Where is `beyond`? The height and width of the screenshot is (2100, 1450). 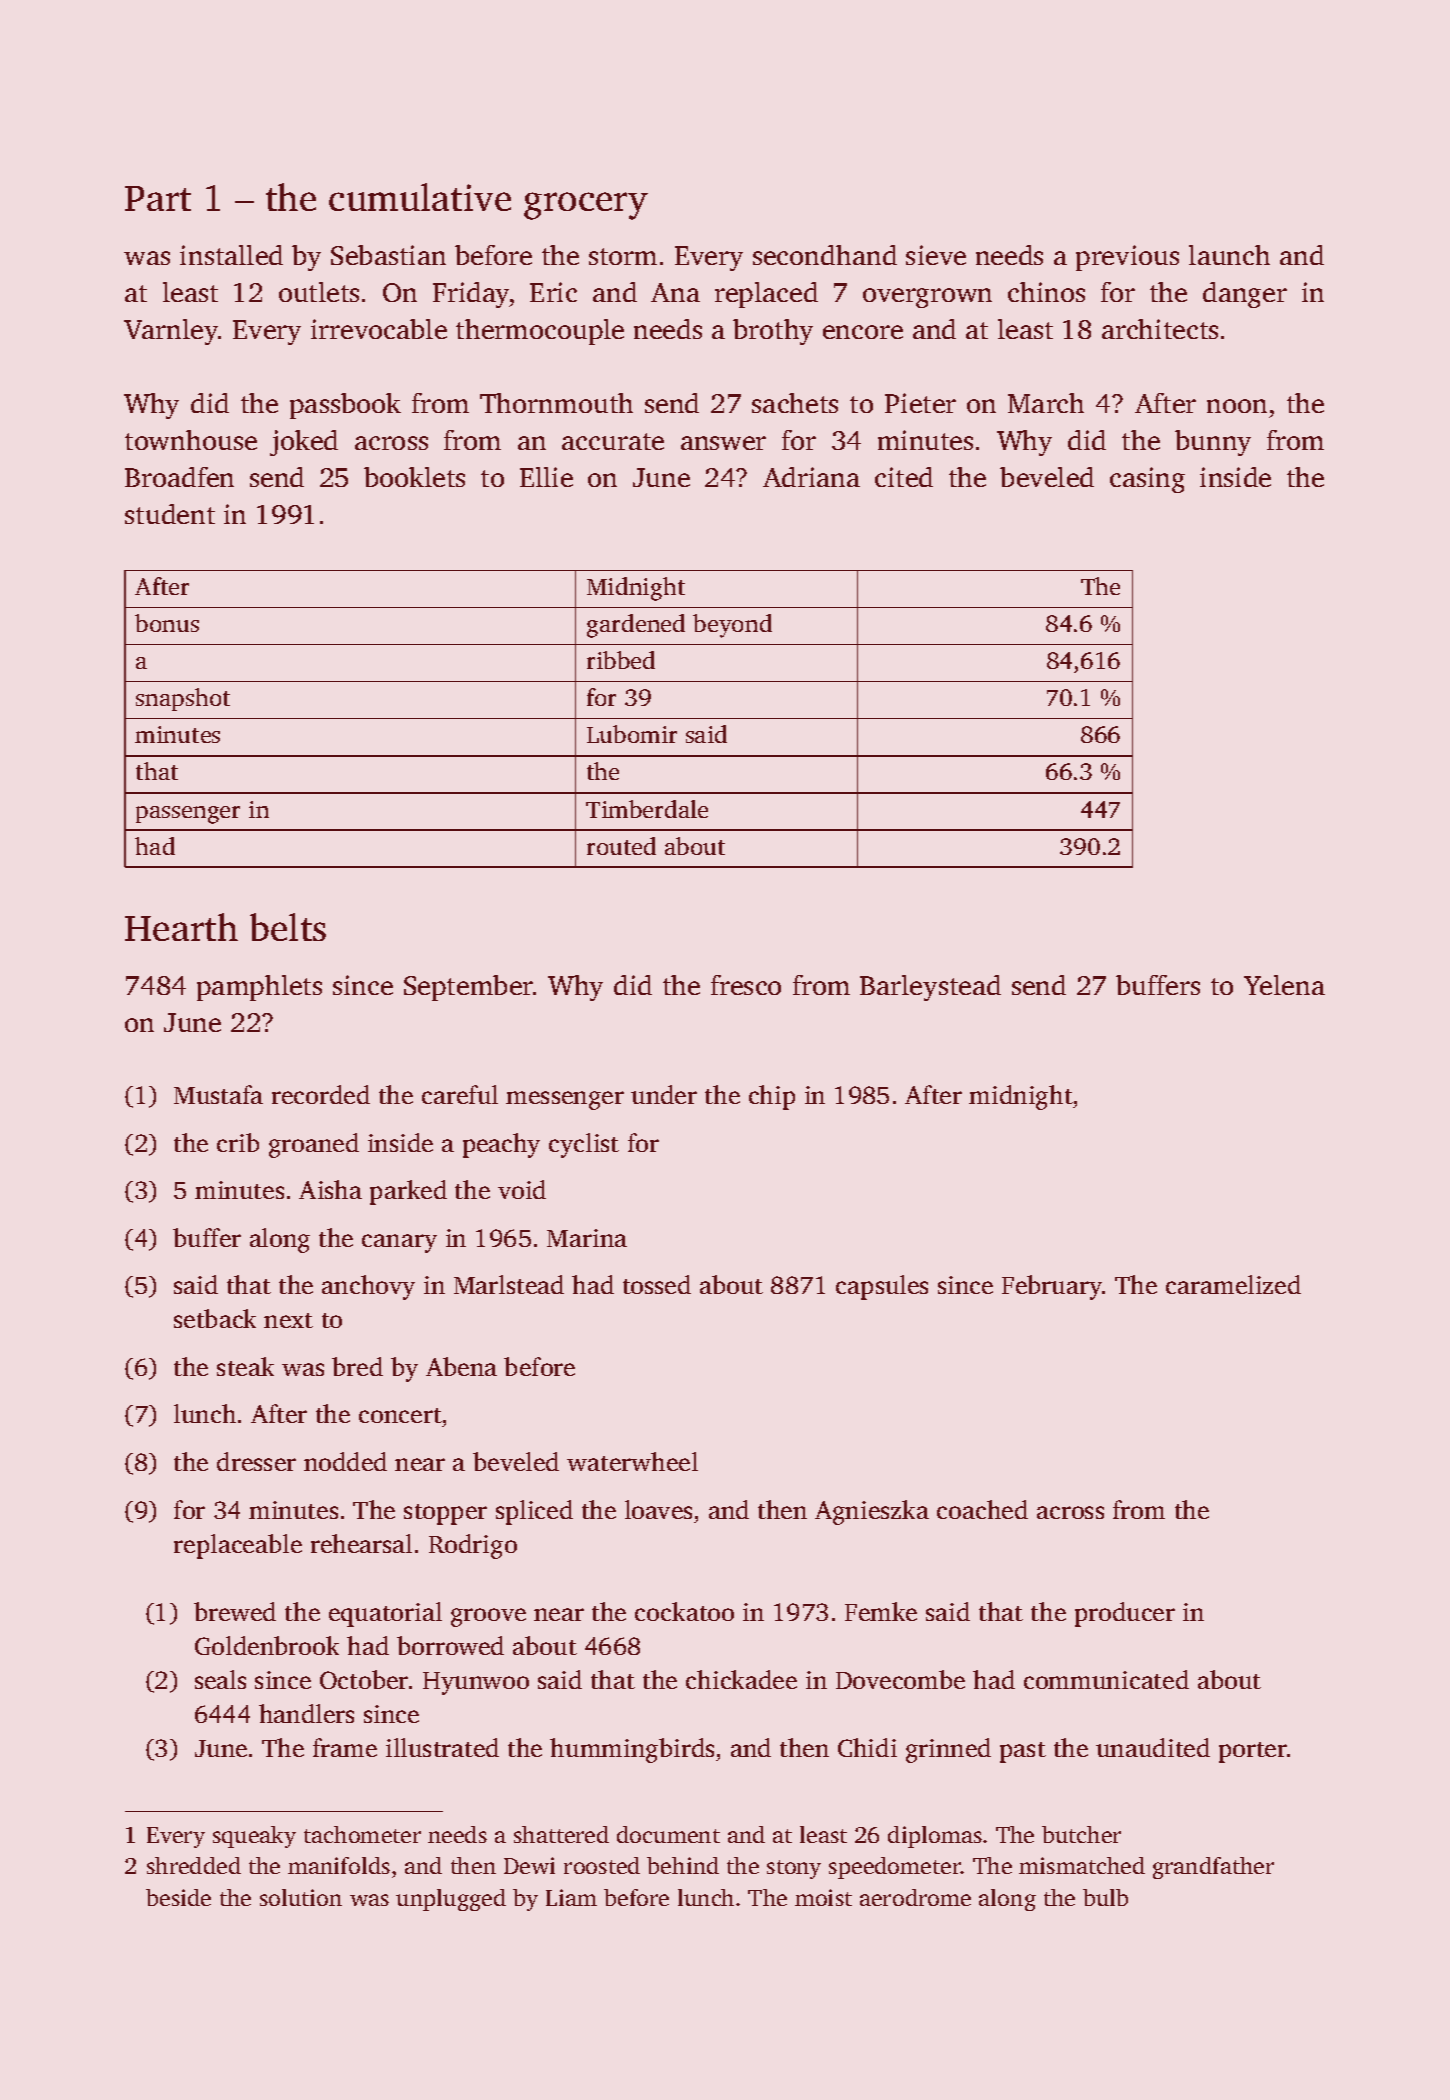
beyond is located at coordinates (732, 626).
